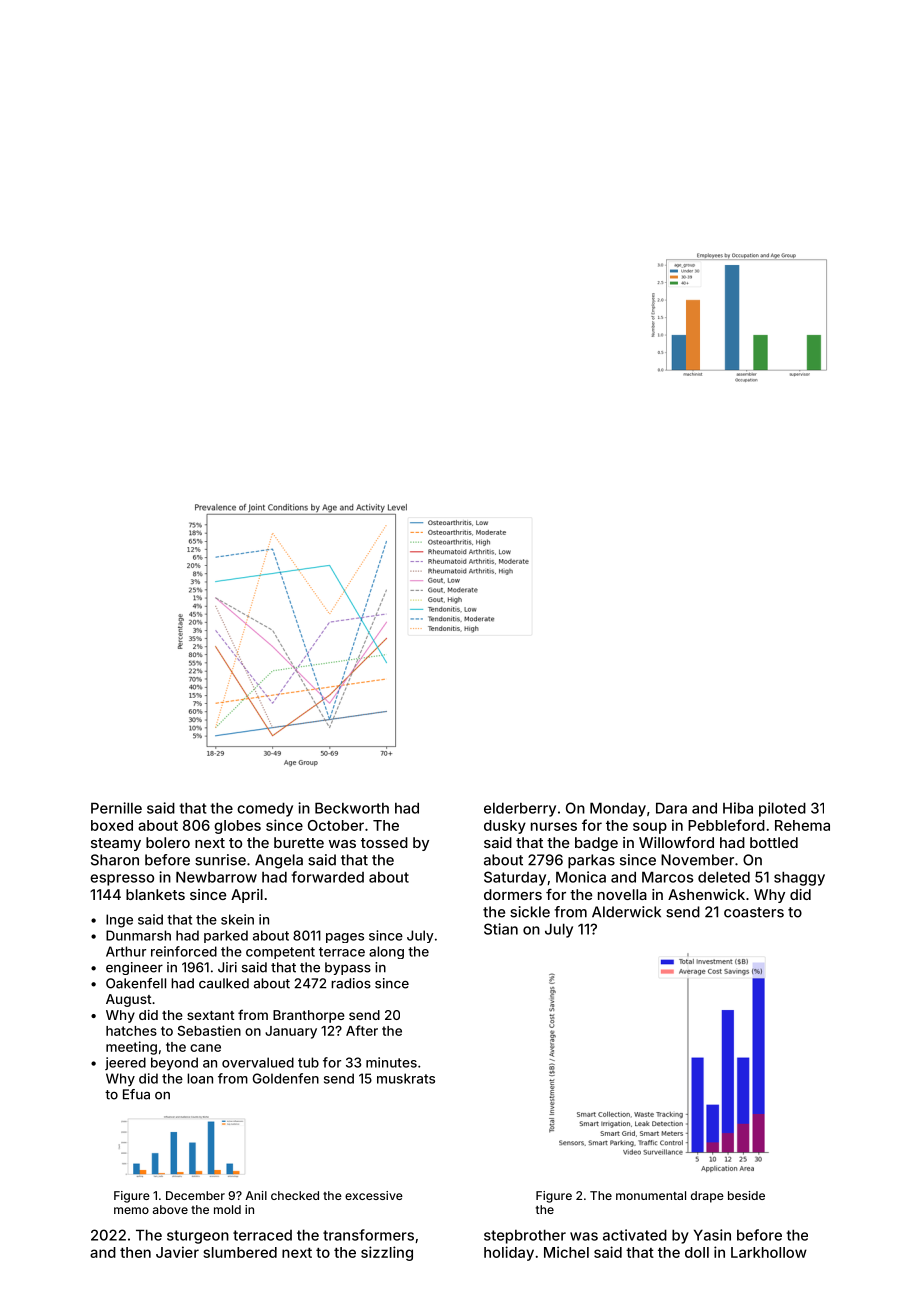 The width and height of the screenshot is (924, 1308). Describe the element at coordinates (651, 1195) in the screenshot. I see `monumental` at that location.
